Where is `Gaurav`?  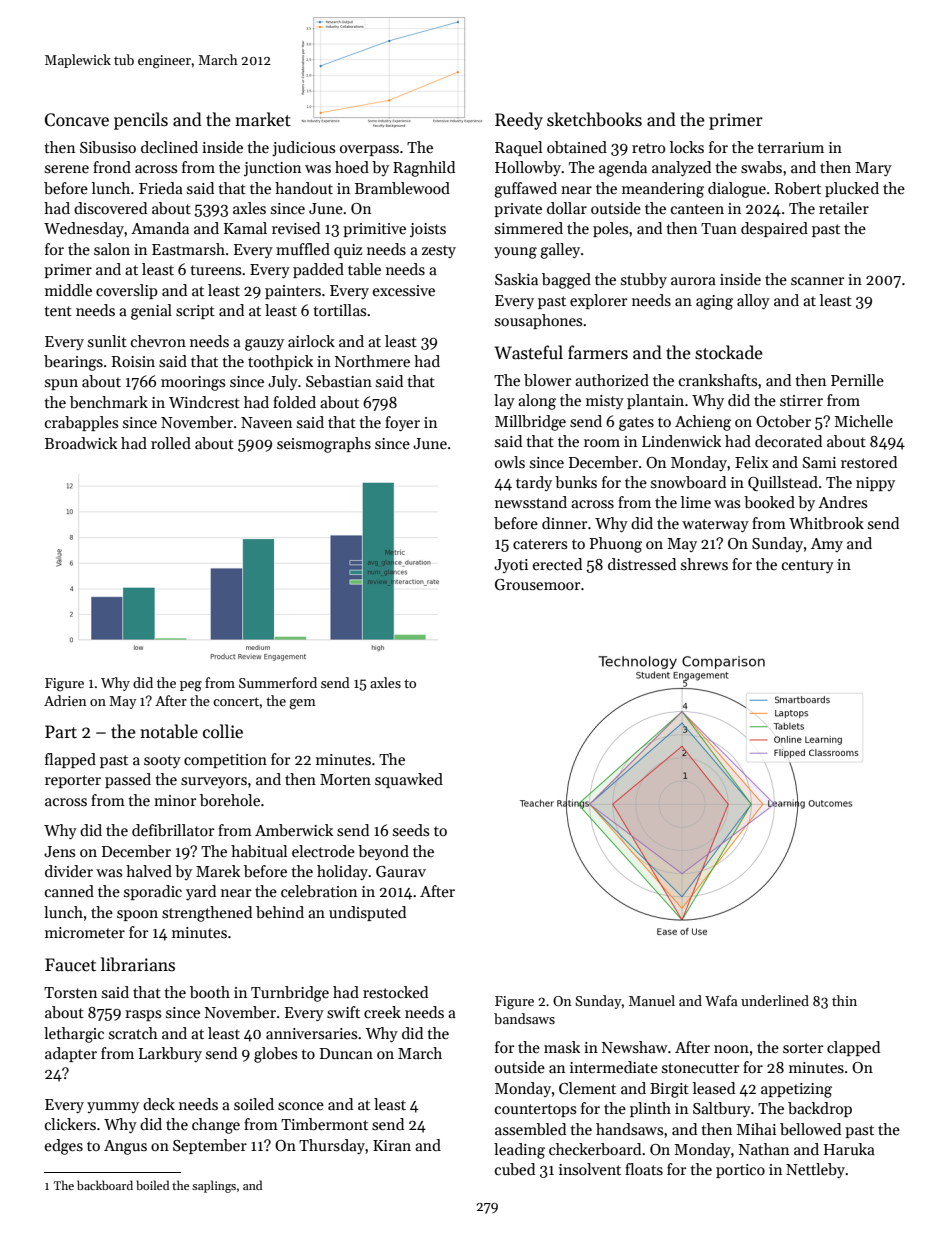
Gaurav is located at coordinates (401, 872).
